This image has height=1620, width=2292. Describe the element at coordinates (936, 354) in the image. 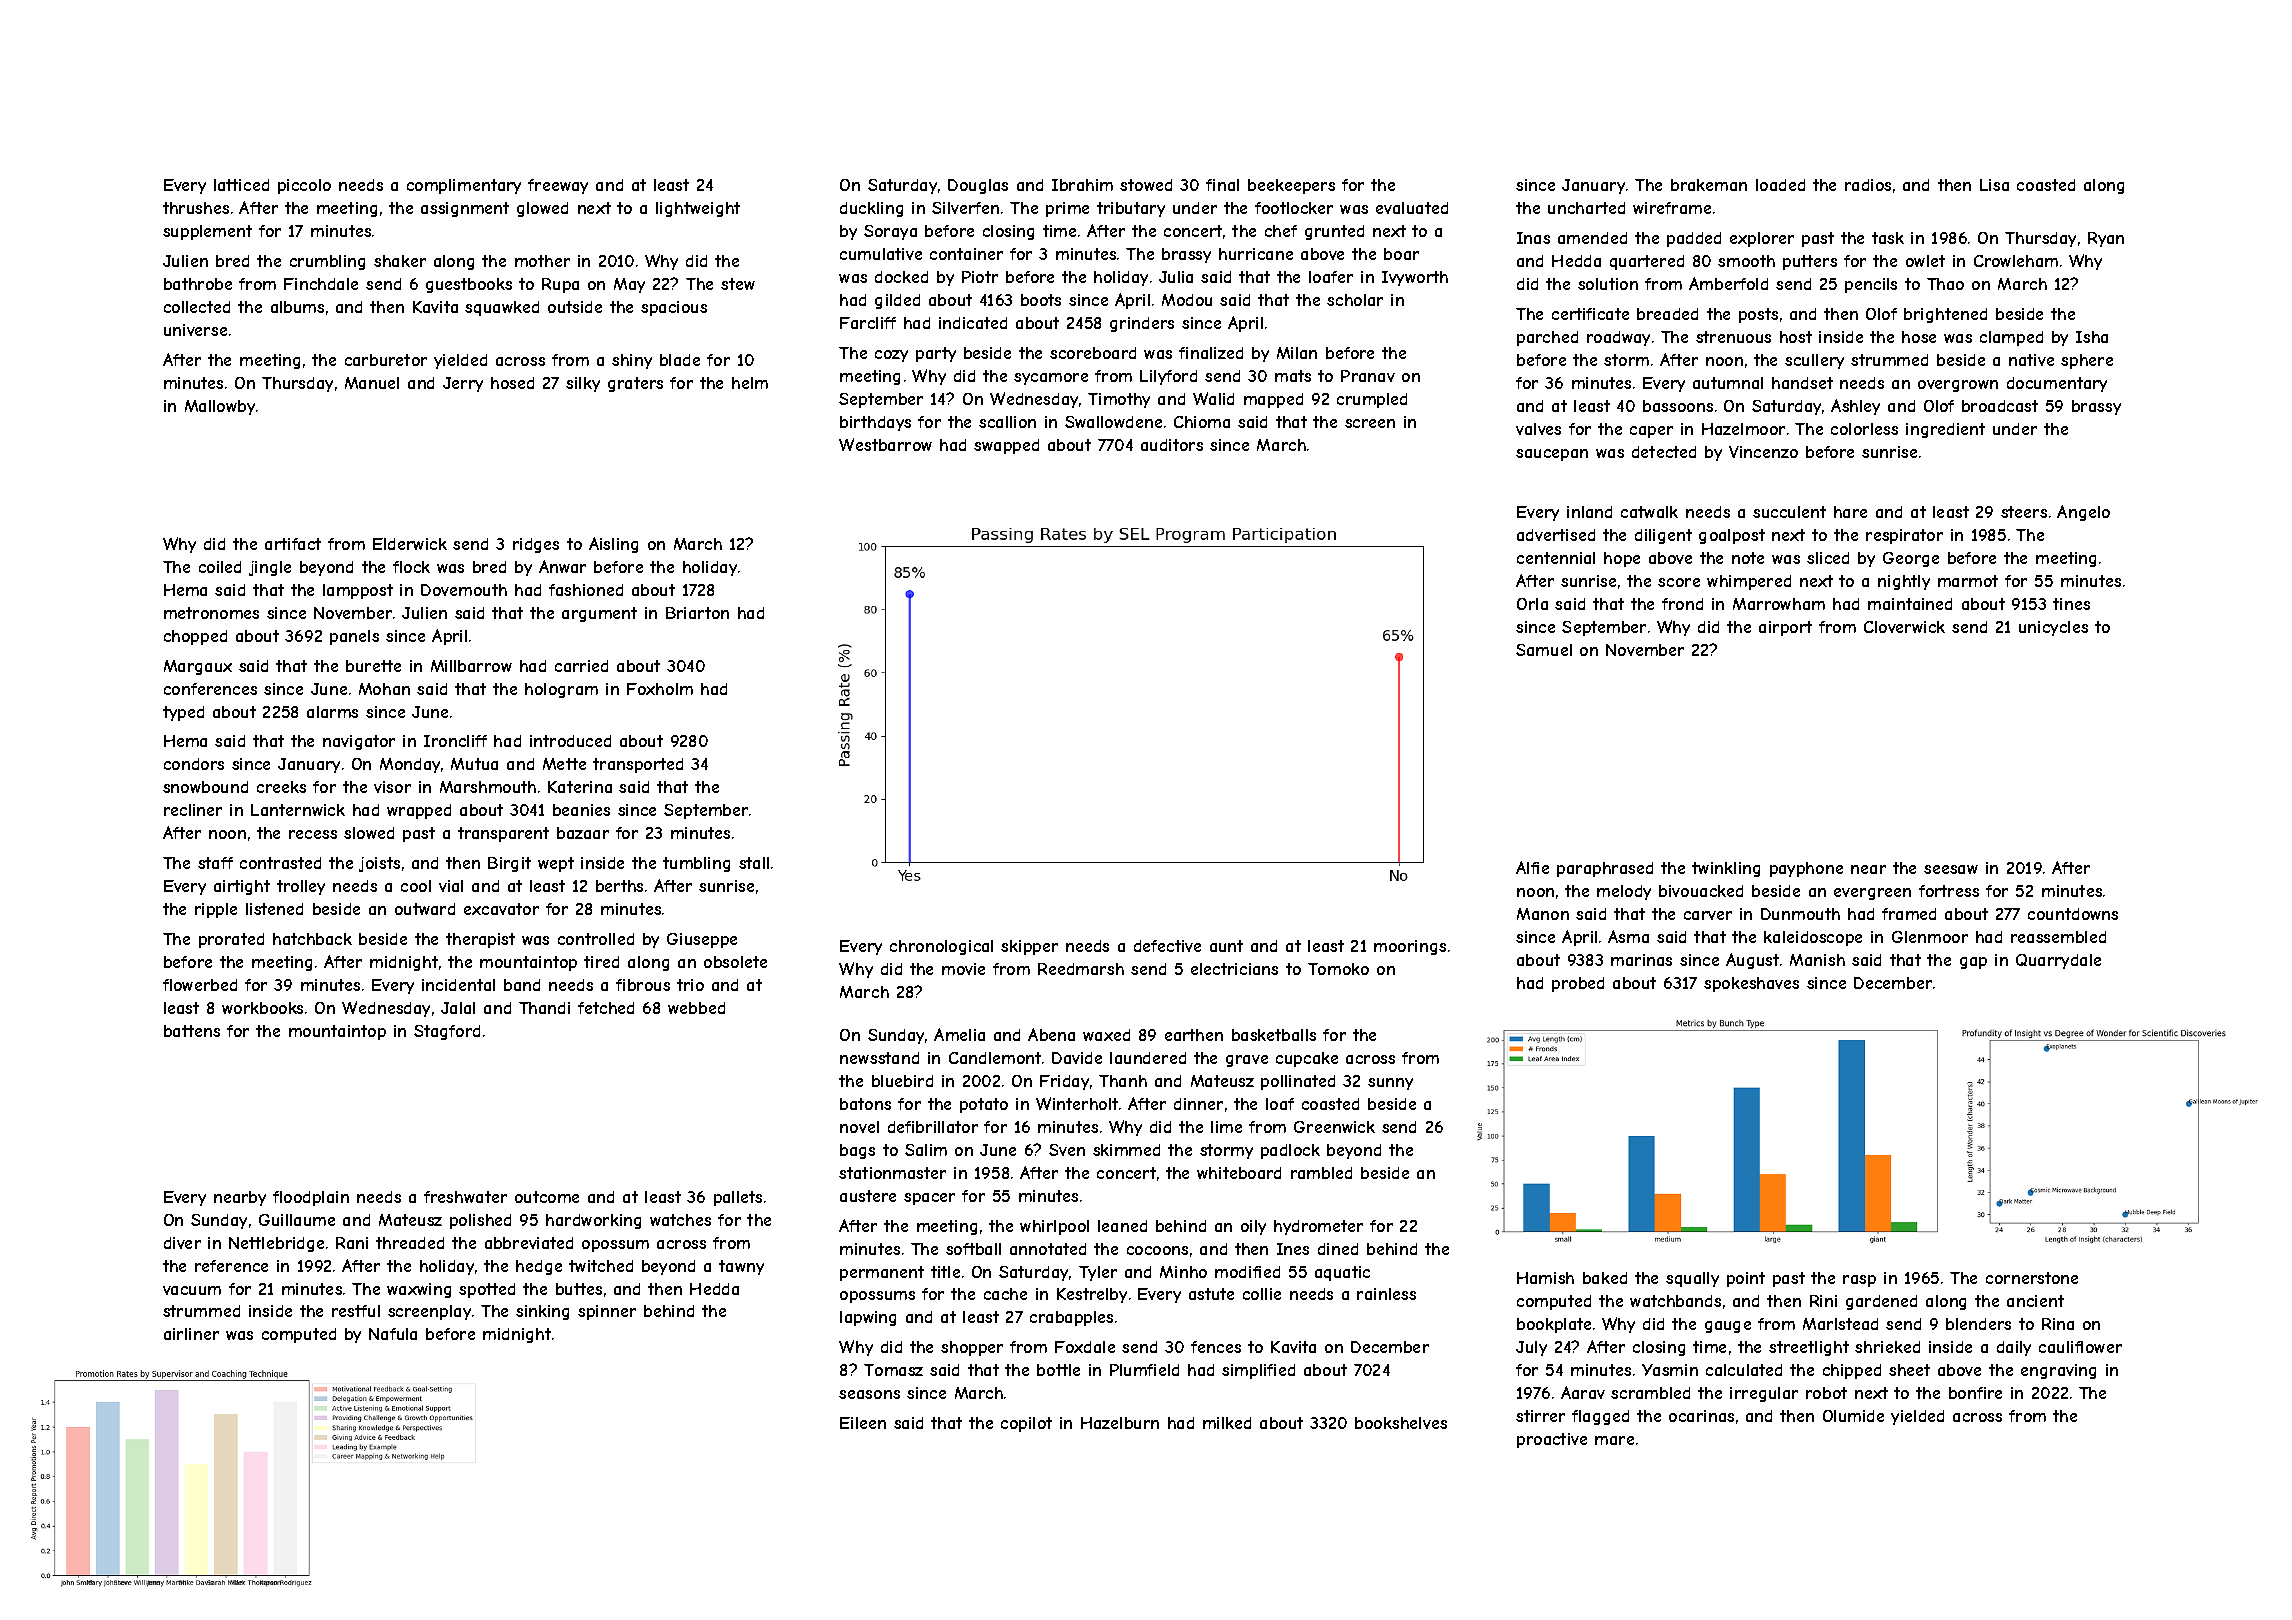

I see `party` at that location.
